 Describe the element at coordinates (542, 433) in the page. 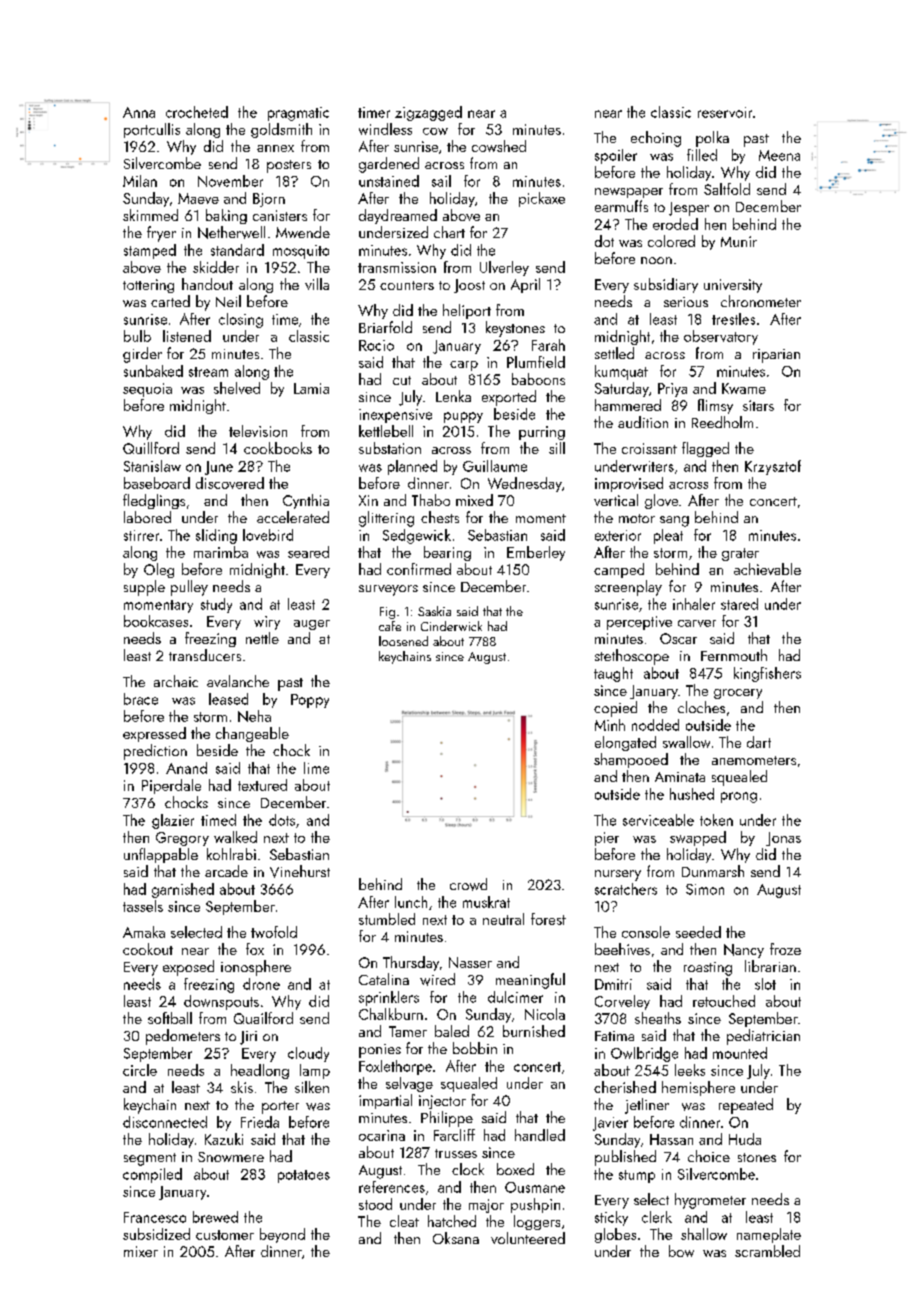

I see `purring` at that location.
